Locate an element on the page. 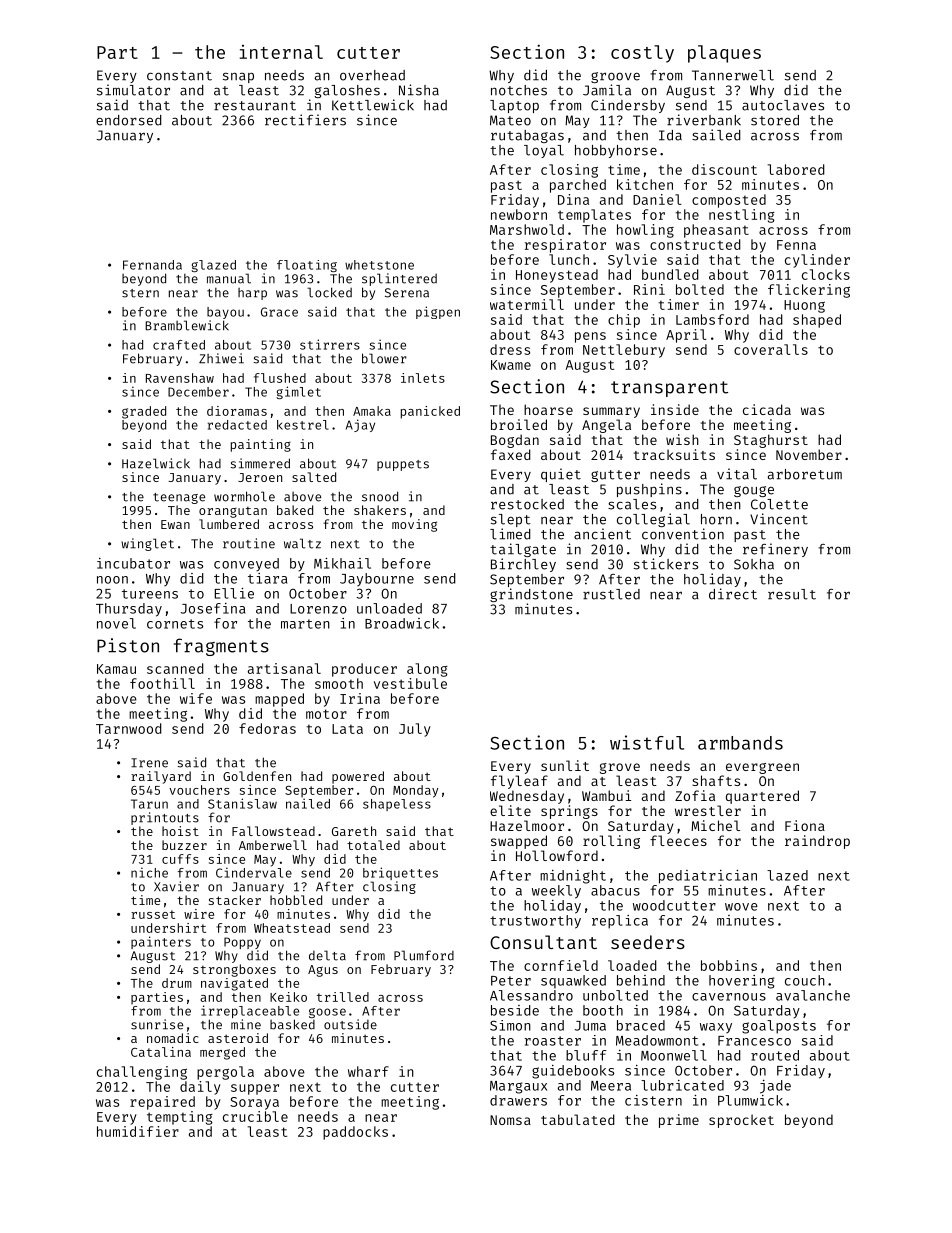 The image size is (952, 1233). redacted is located at coordinates (237, 425).
